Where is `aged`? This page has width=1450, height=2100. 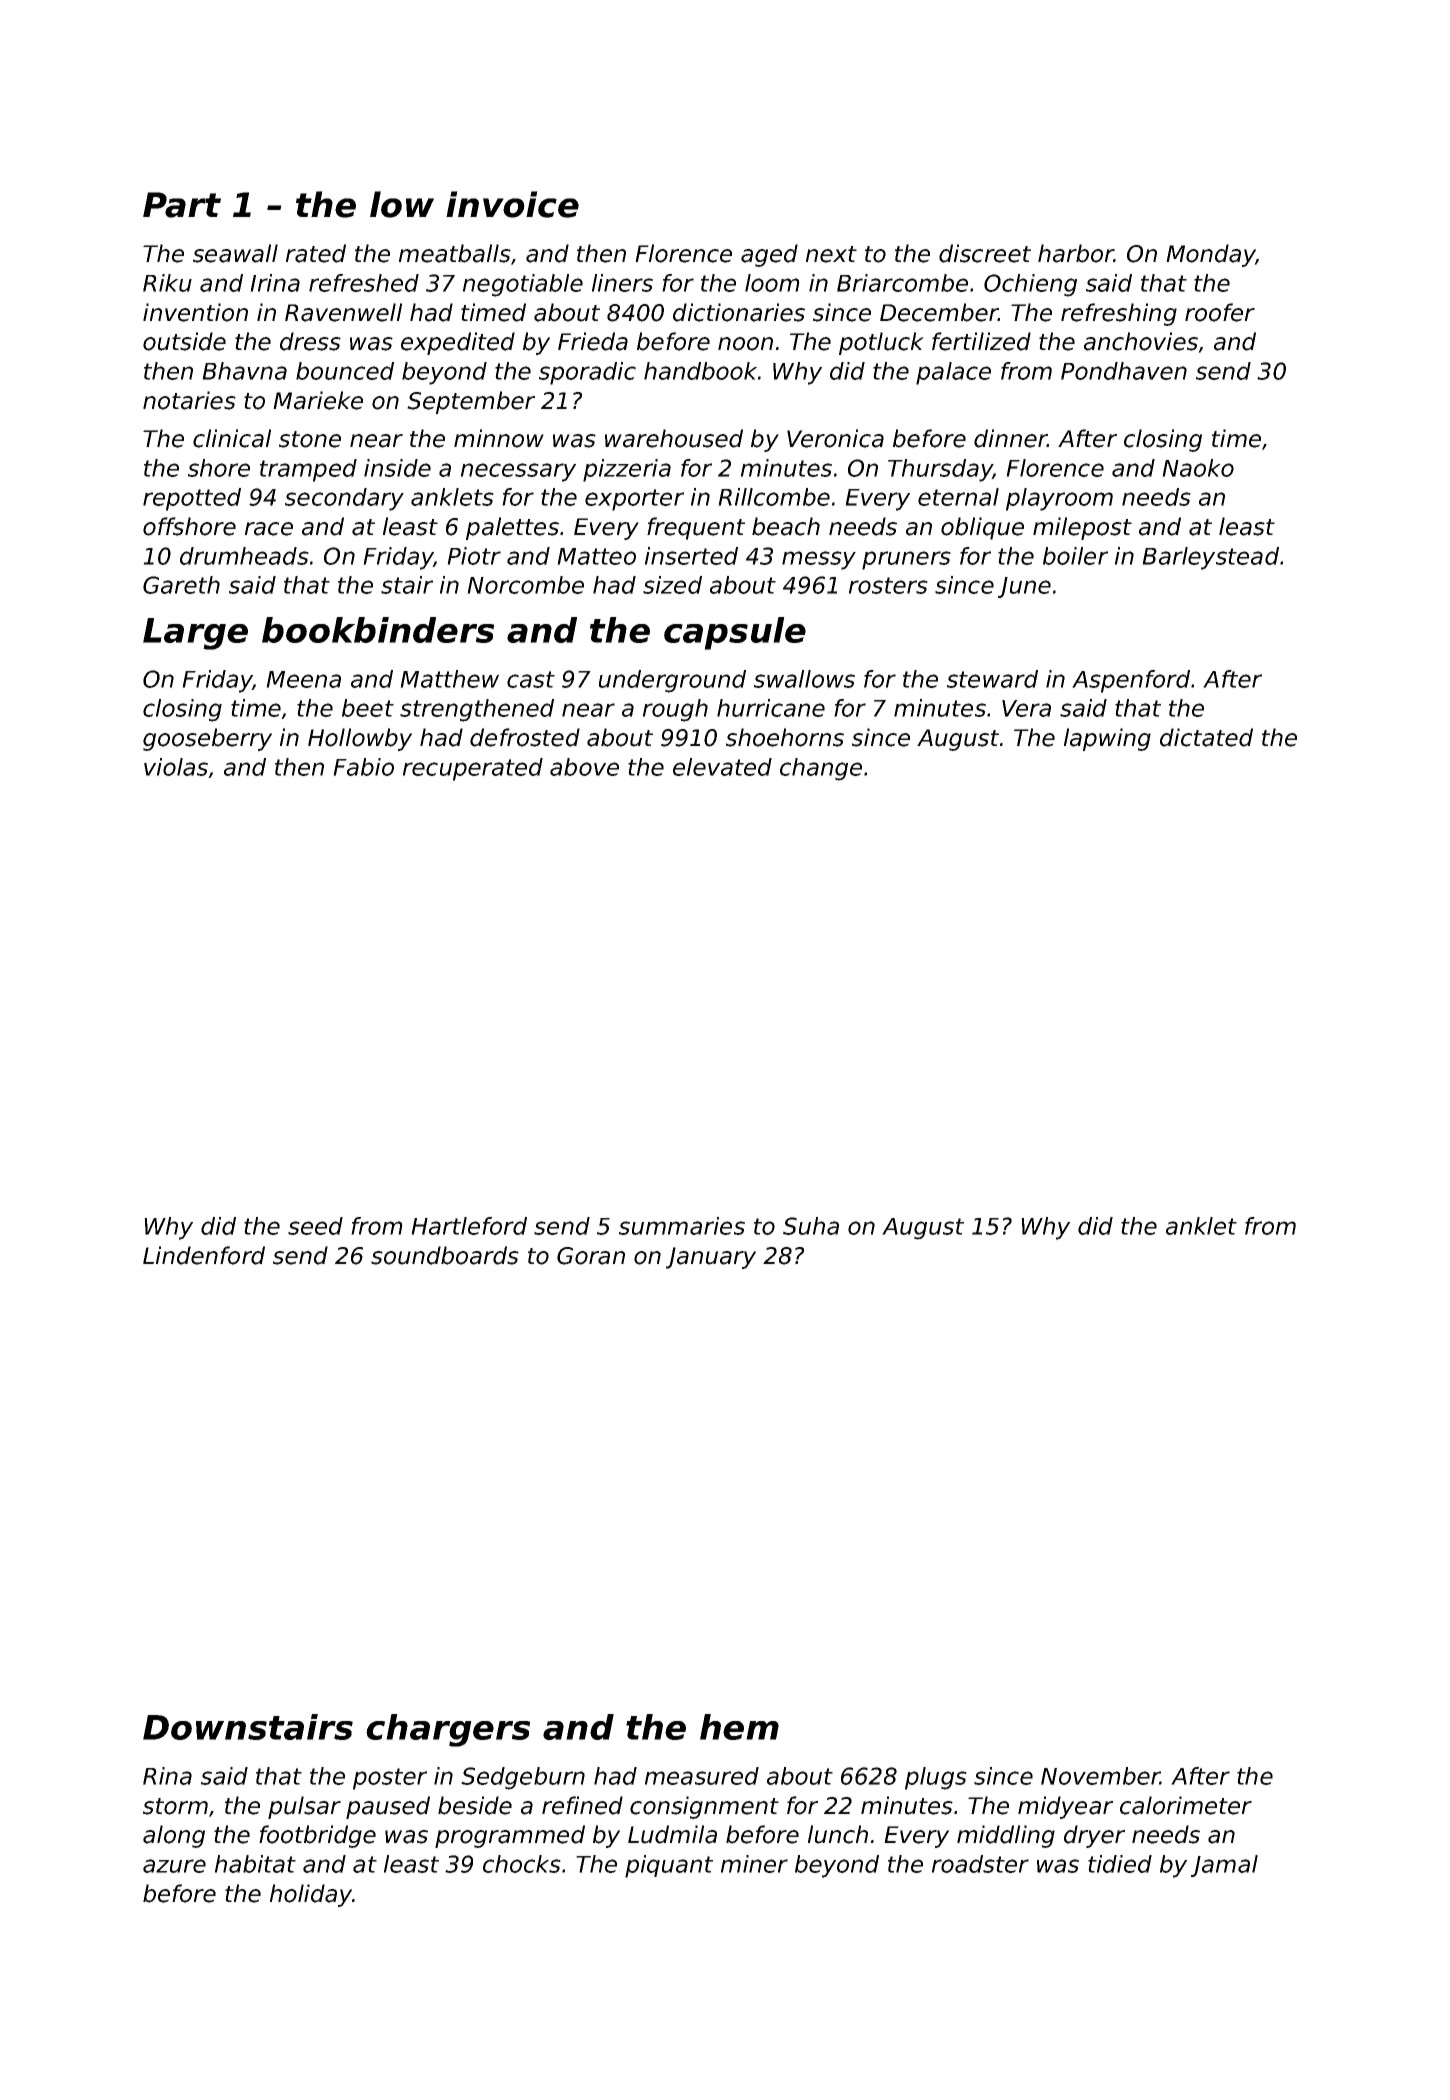
aged is located at coordinates (769, 255).
